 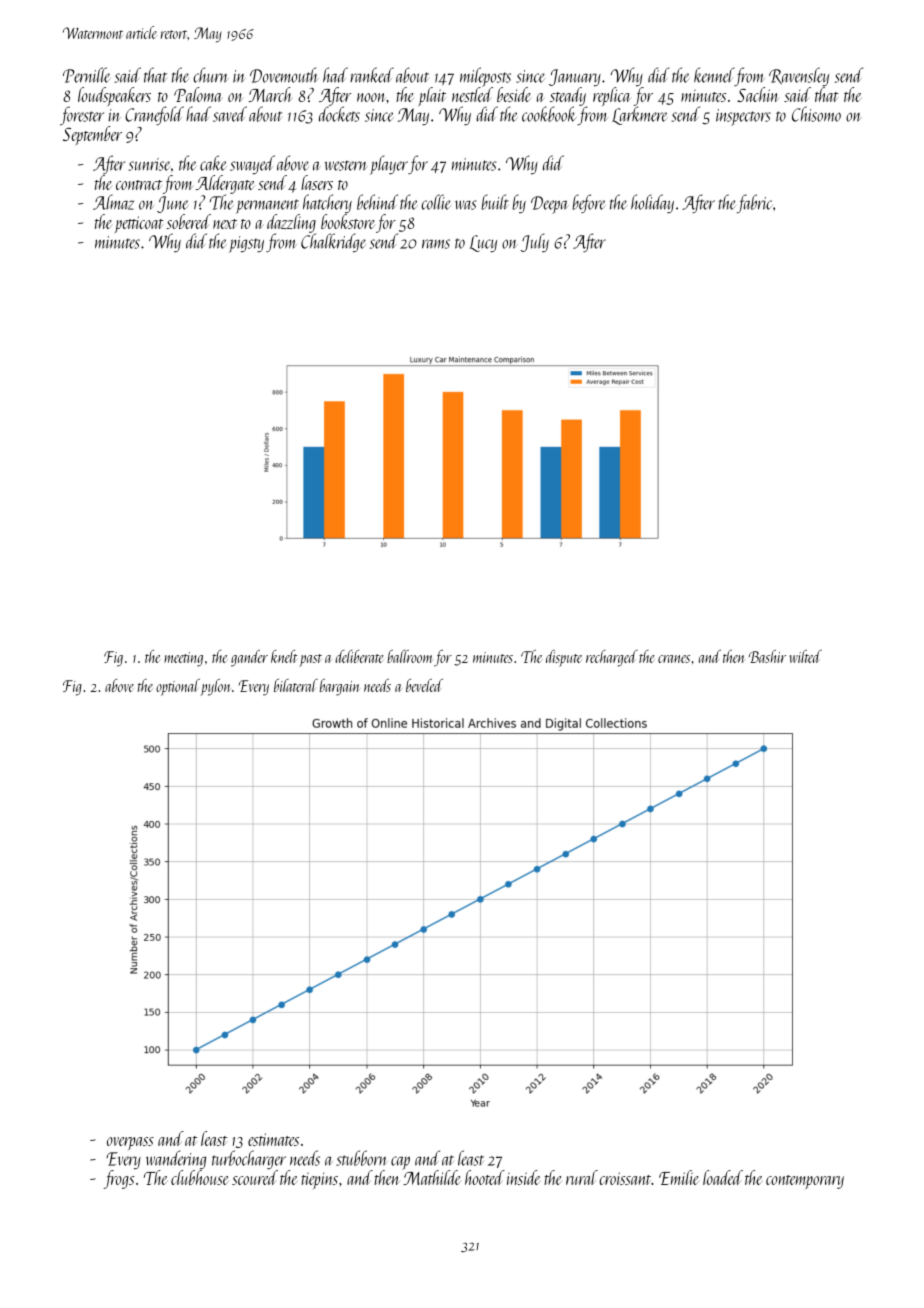 I want to click on holiday, so click(x=652, y=203).
